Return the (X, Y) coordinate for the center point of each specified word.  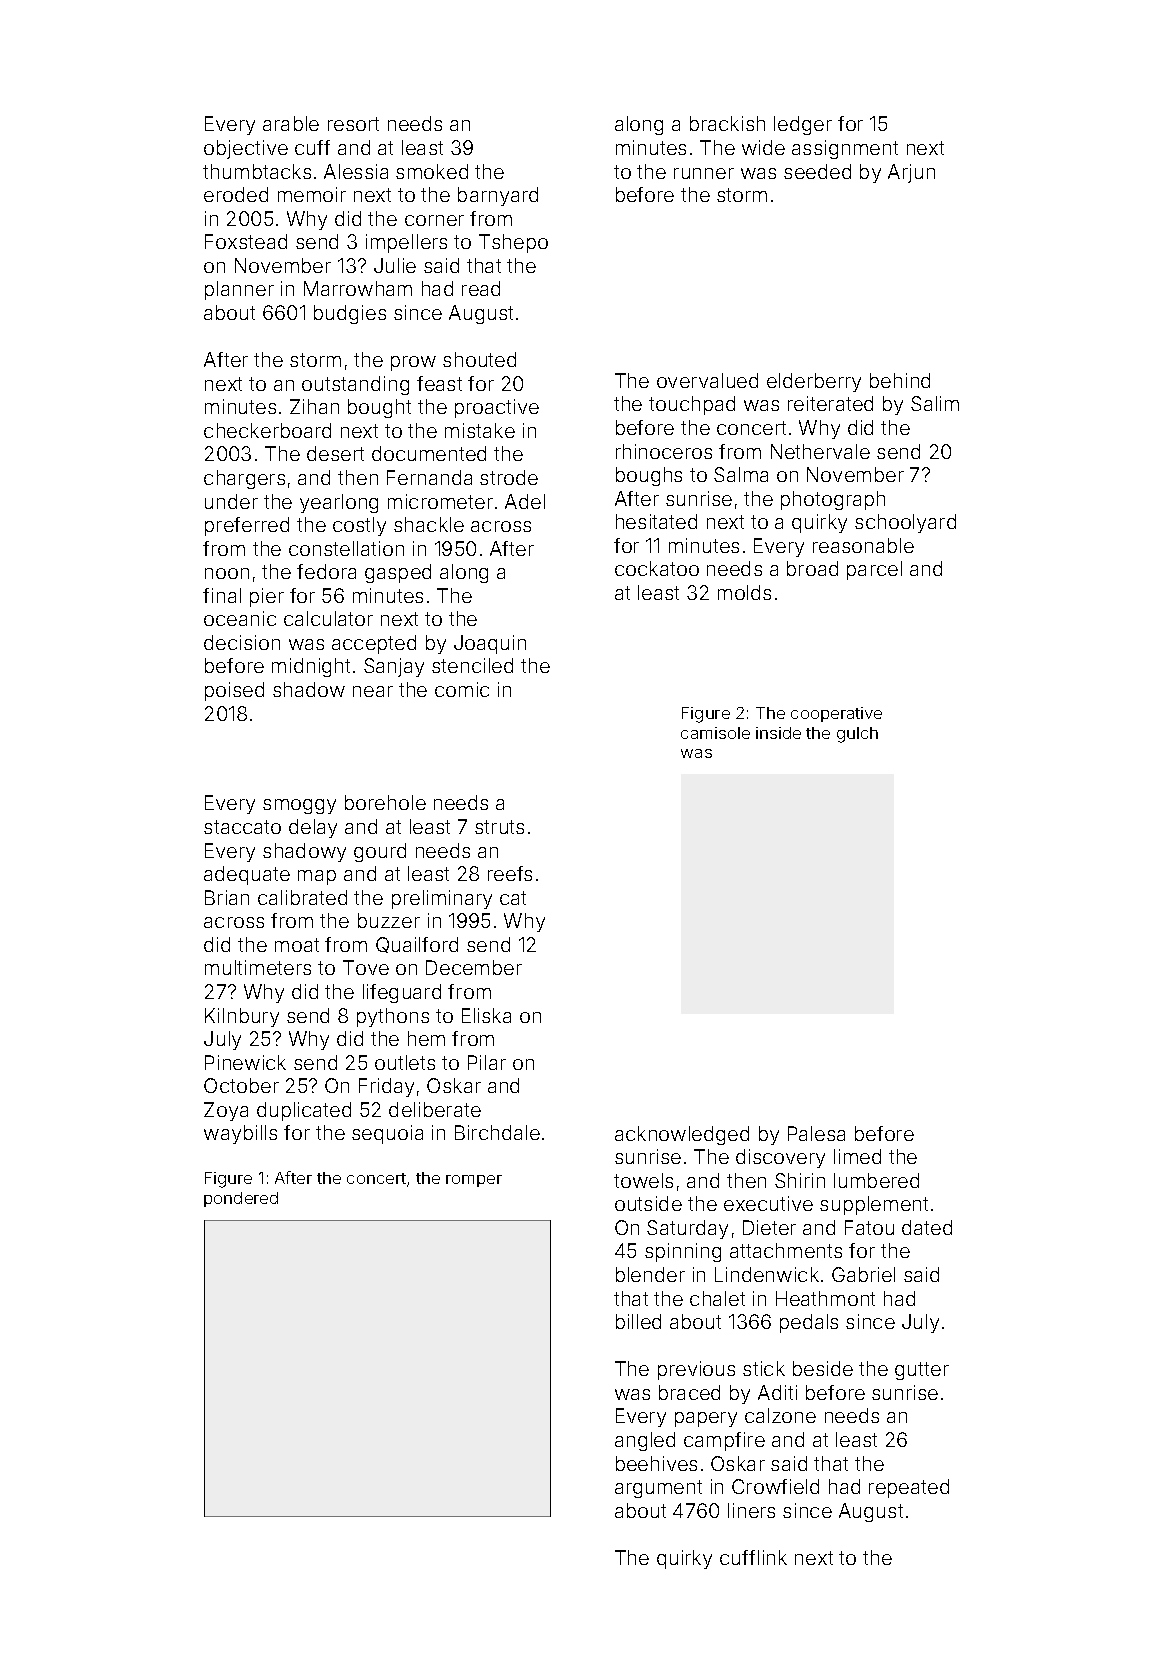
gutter (922, 1371)
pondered (241, 1199)
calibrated (302, 897)
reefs (510, 873)
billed (638, 1321)
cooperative (836, 714)
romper (474, 1181)
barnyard (498, 196)
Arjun (911, 173)
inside (778, 733)
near (373, 691)
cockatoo (657, 568)
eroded (236, 194)
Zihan (314, 406)
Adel (525, 501)
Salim (935, 403)
